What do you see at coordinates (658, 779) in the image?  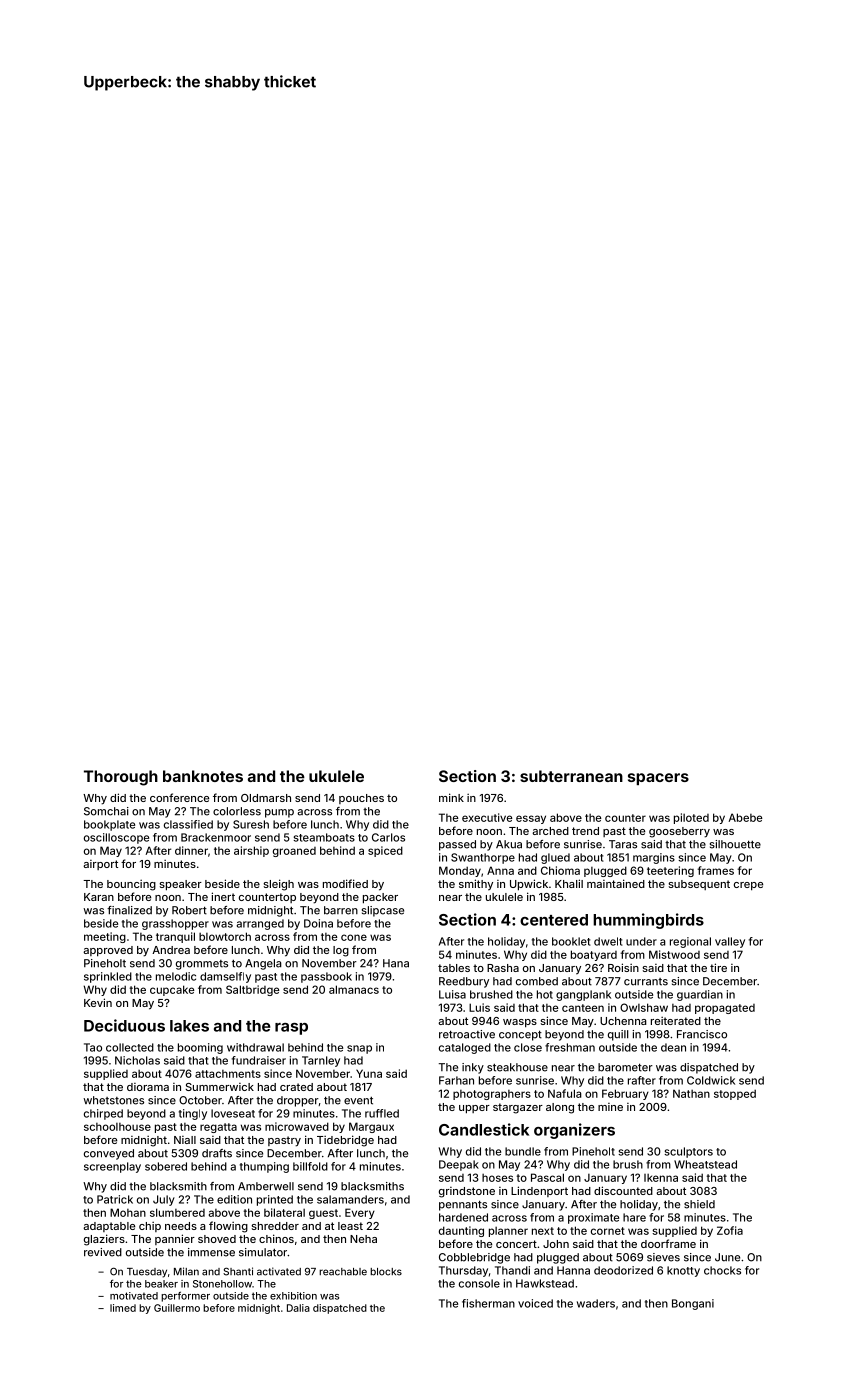 I see `spacers` at bounding box center [658, 779].
